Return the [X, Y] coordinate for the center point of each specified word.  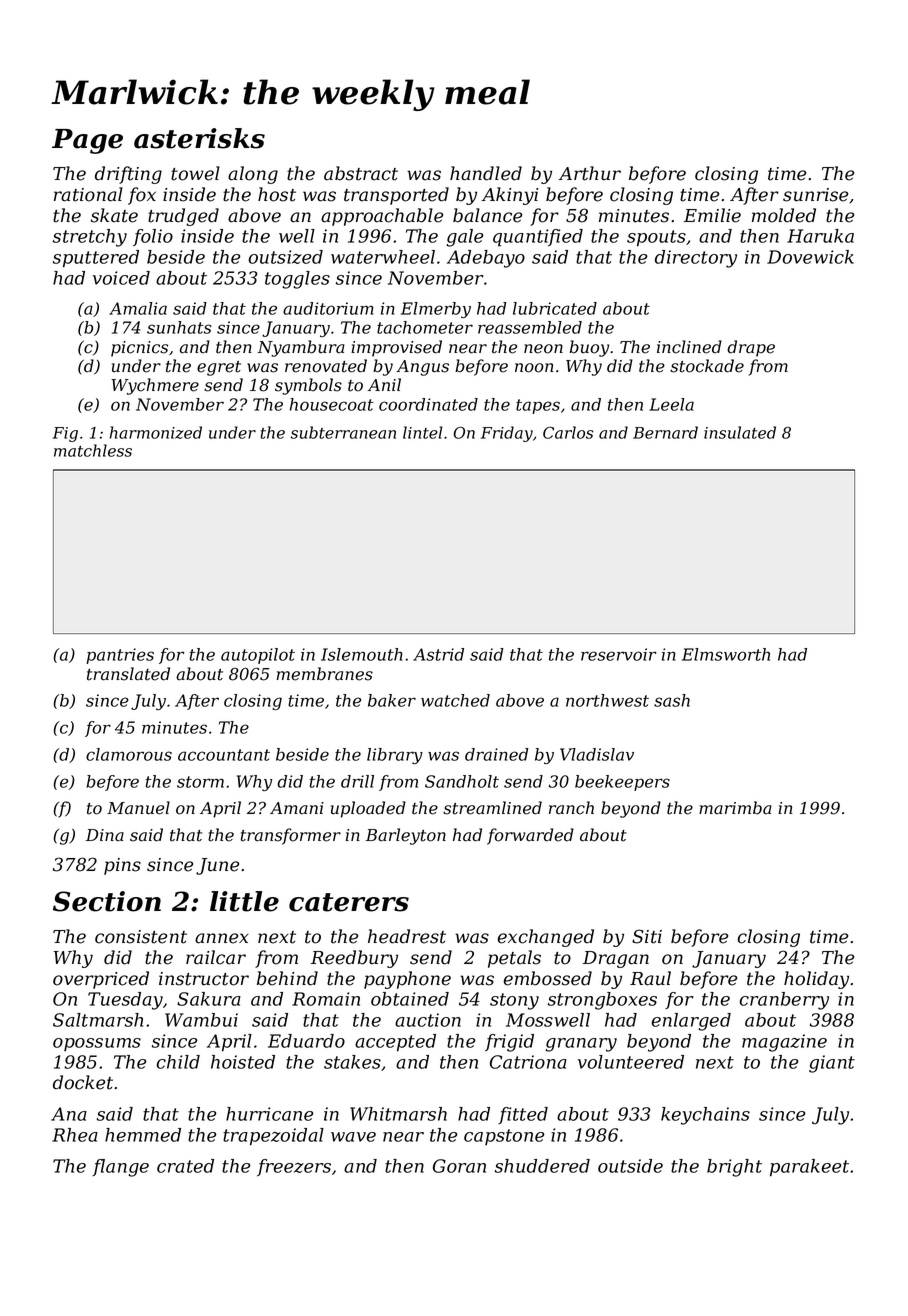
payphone [407, 980]
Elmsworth [726, 654]
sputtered [96, 259]
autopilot [258, 656]
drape [751, 348]
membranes [324, 674]
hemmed [143, 1135]
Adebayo [486, 259]
